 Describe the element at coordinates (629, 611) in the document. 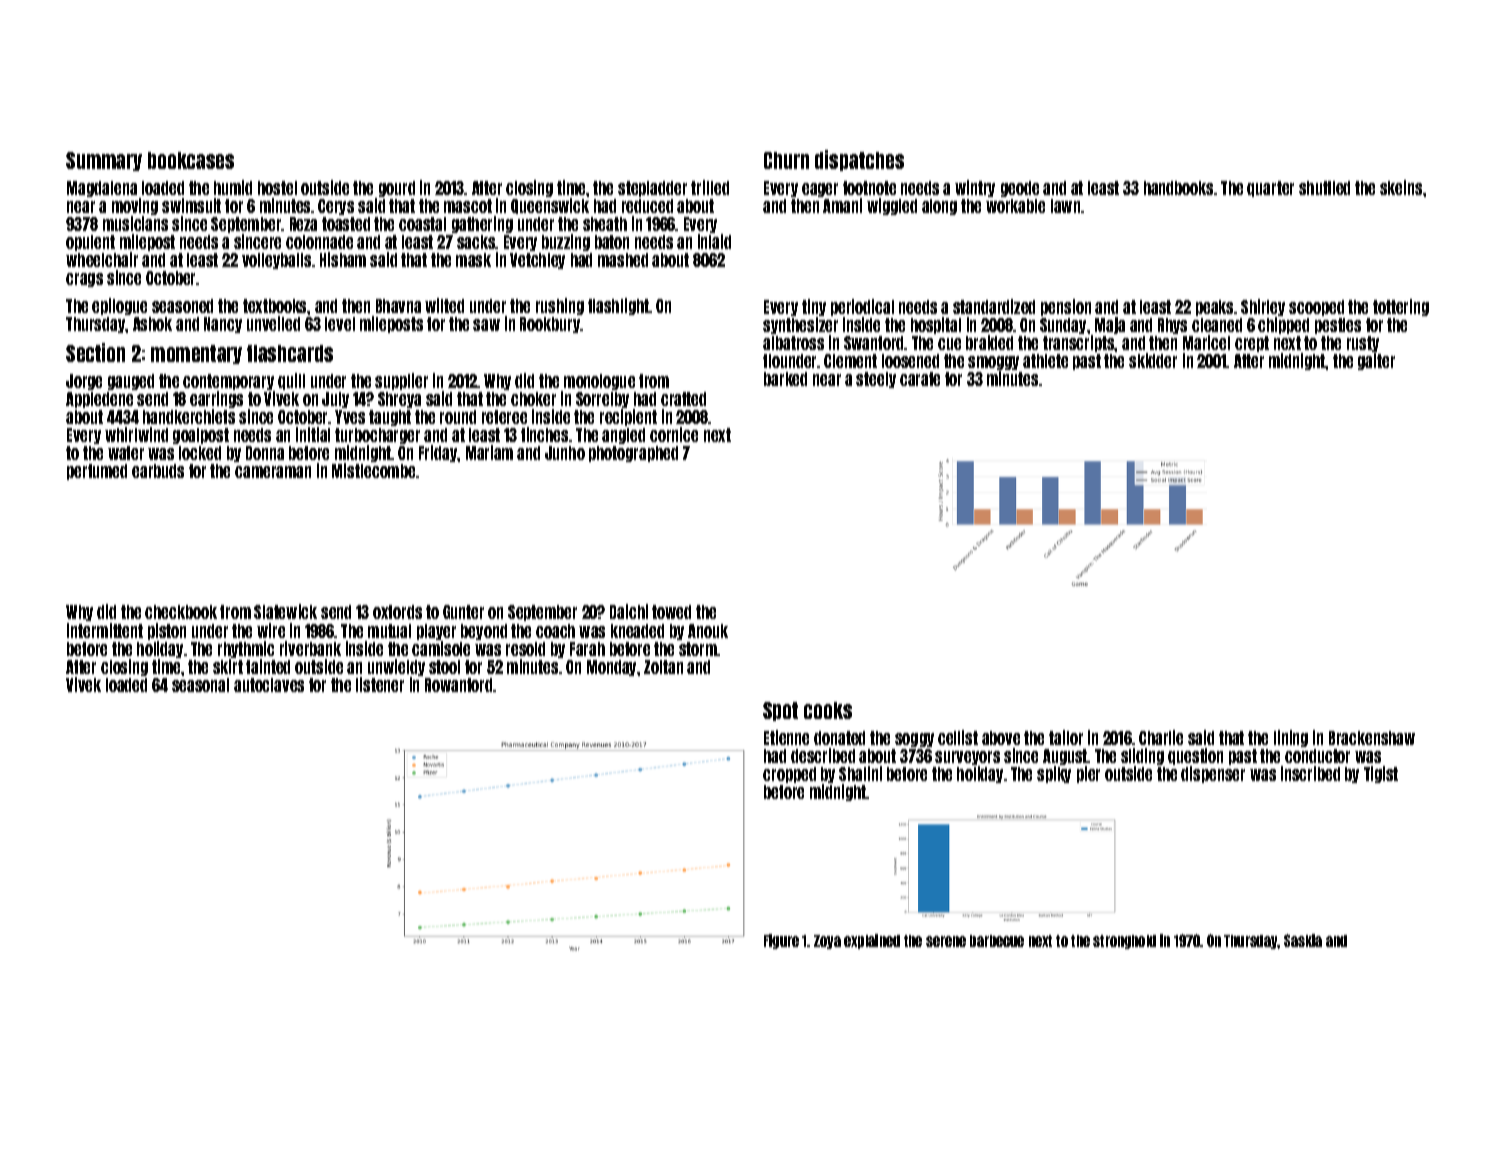

I see `Daichi` at that location.
